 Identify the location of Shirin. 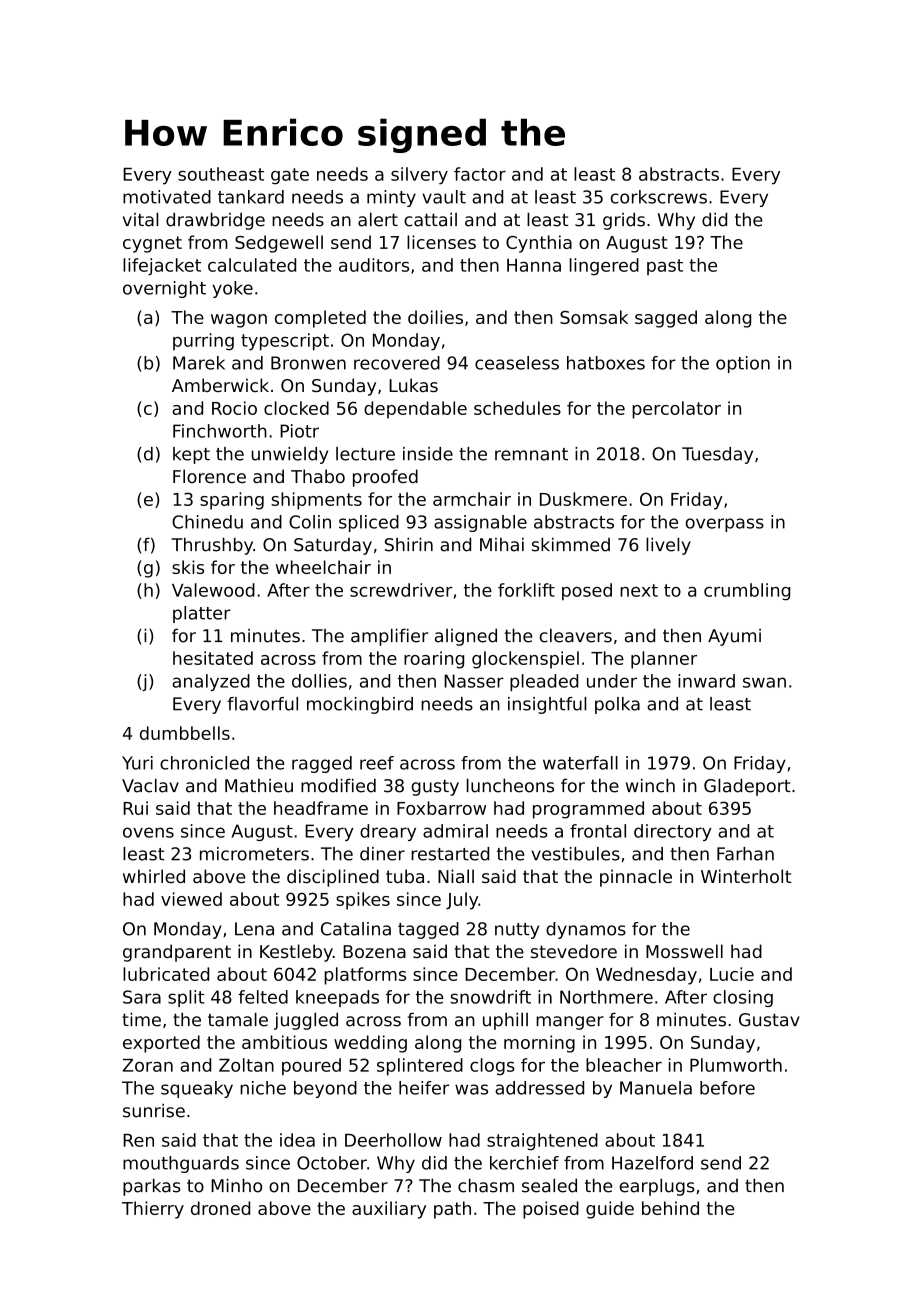
(409, 544).
